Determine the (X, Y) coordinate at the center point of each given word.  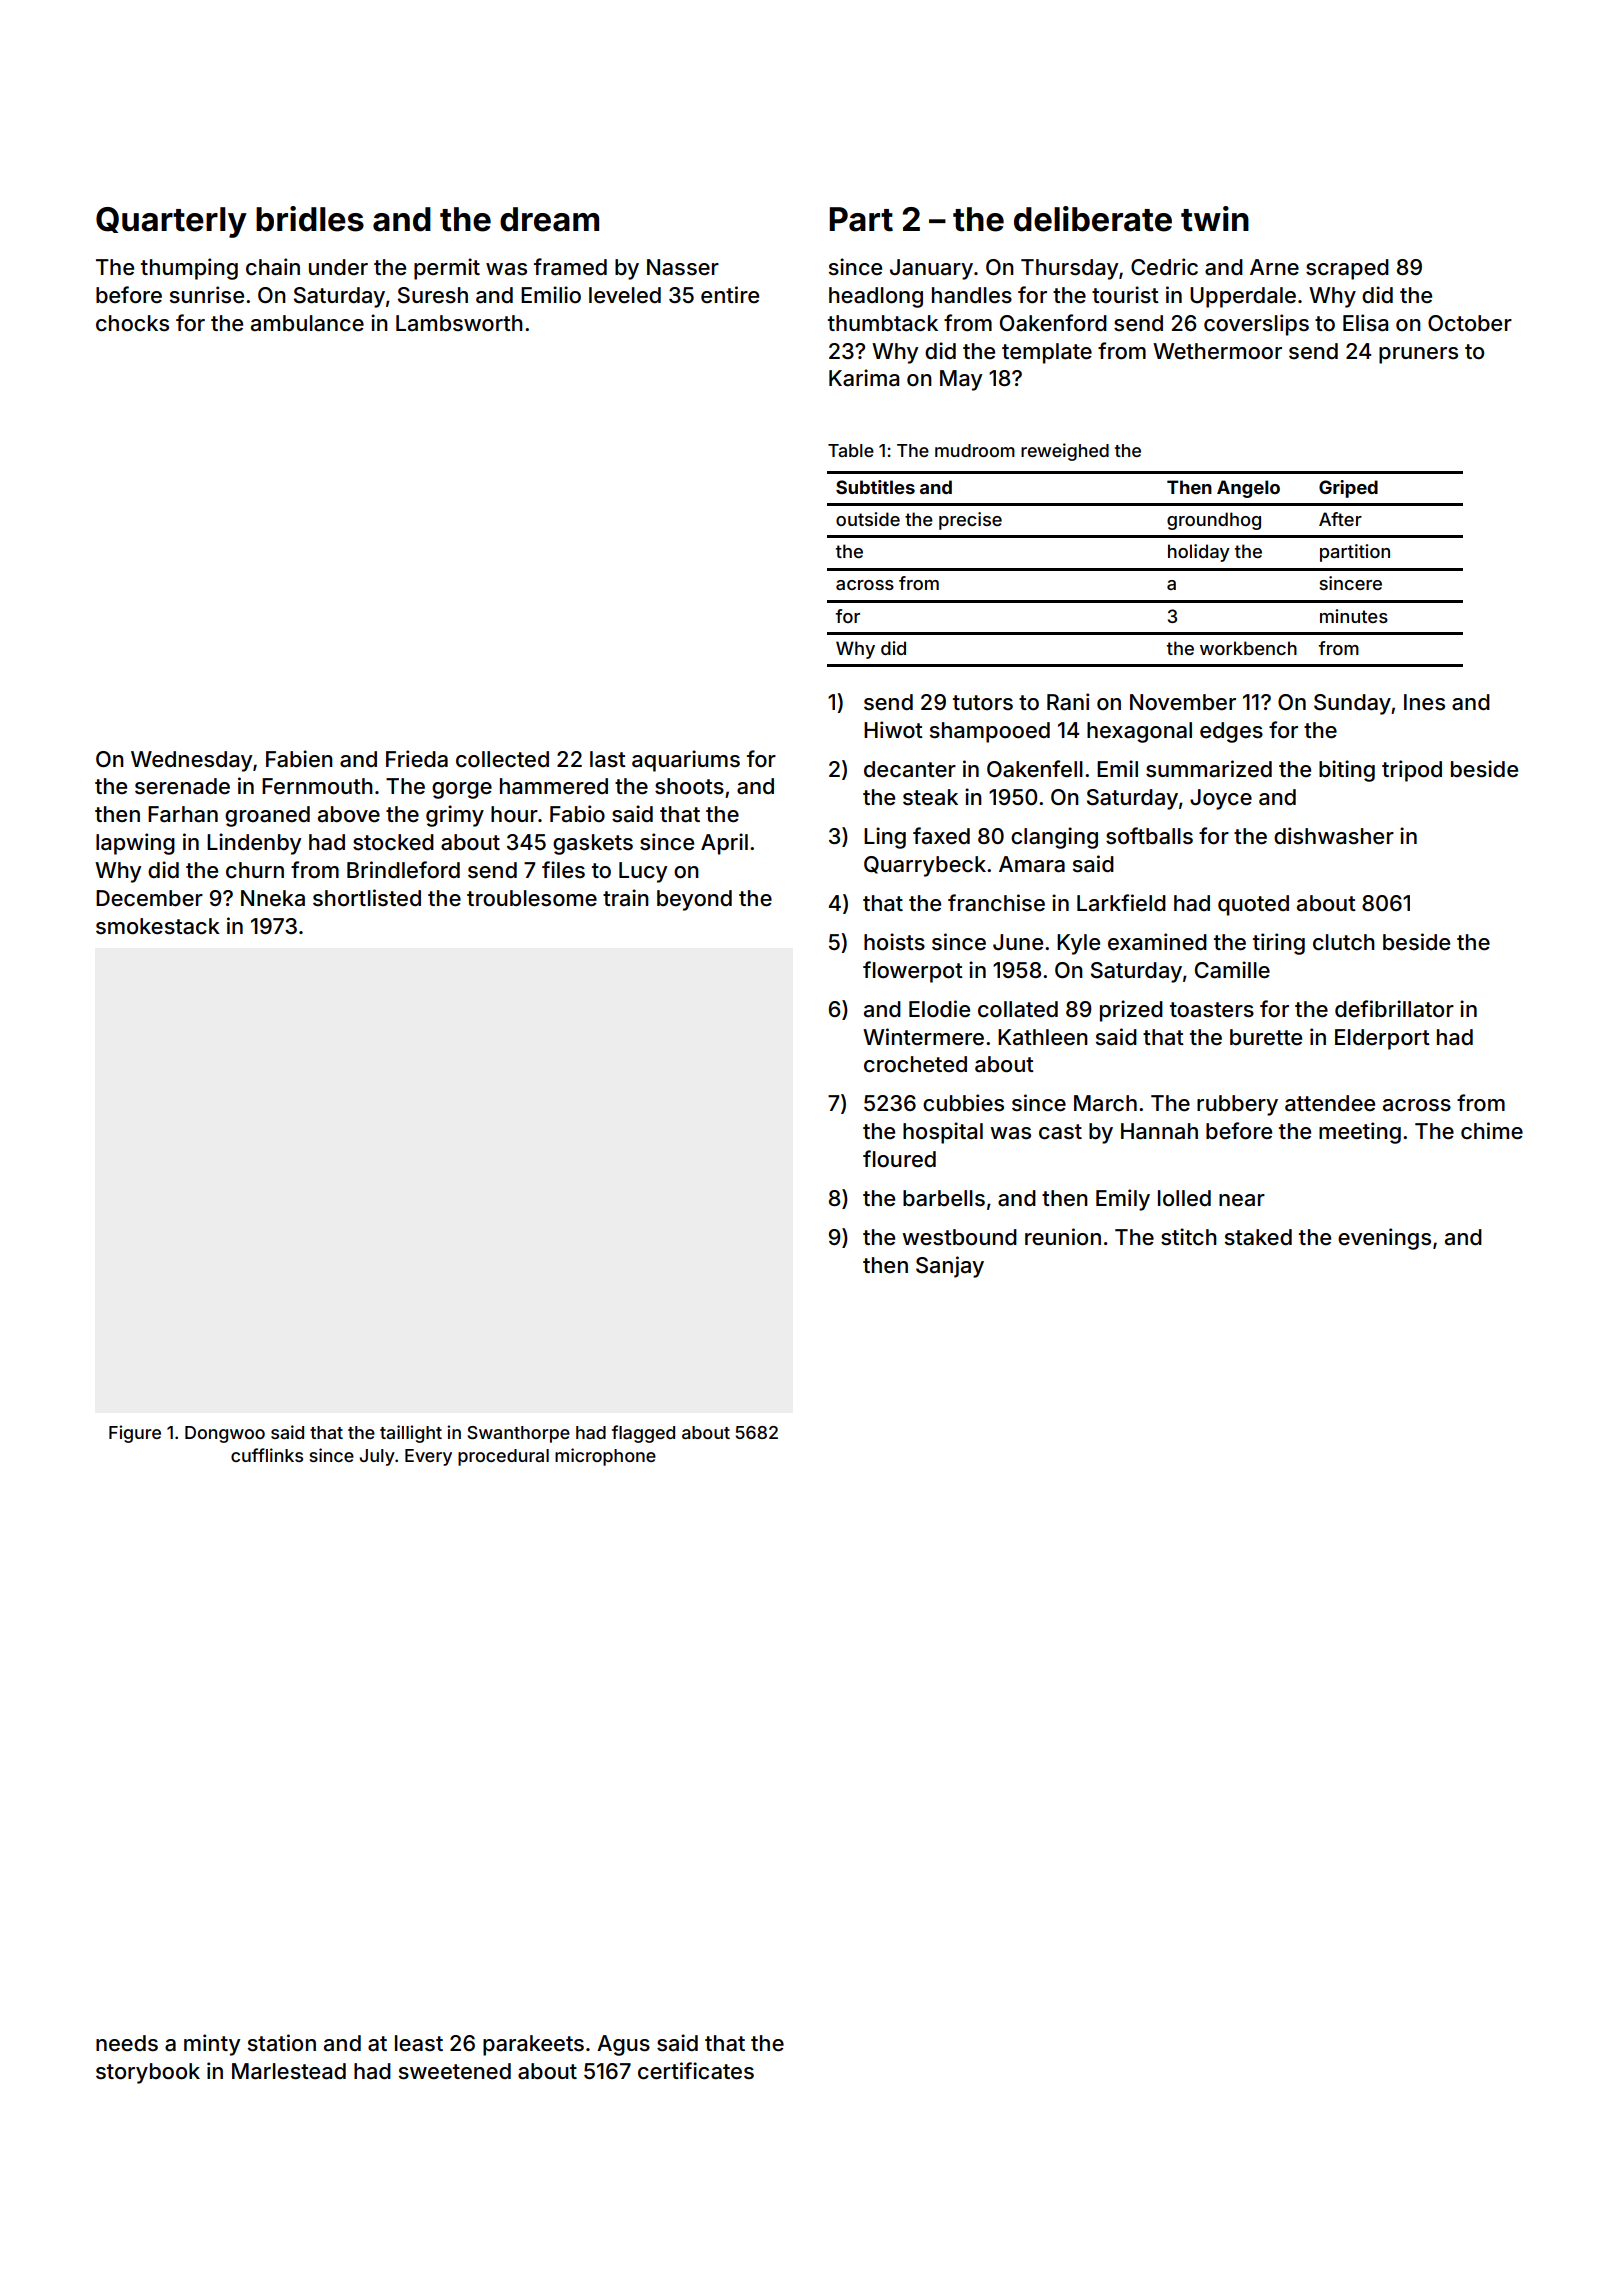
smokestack (158, 926)
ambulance (307, 323)
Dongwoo (225, 1434)
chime (1492, 1131)
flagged (643, 1434)
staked (1258, 1237)
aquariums (686, 761)
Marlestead (289, 2071)
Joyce (1221, 799)
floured (899, 1159)
